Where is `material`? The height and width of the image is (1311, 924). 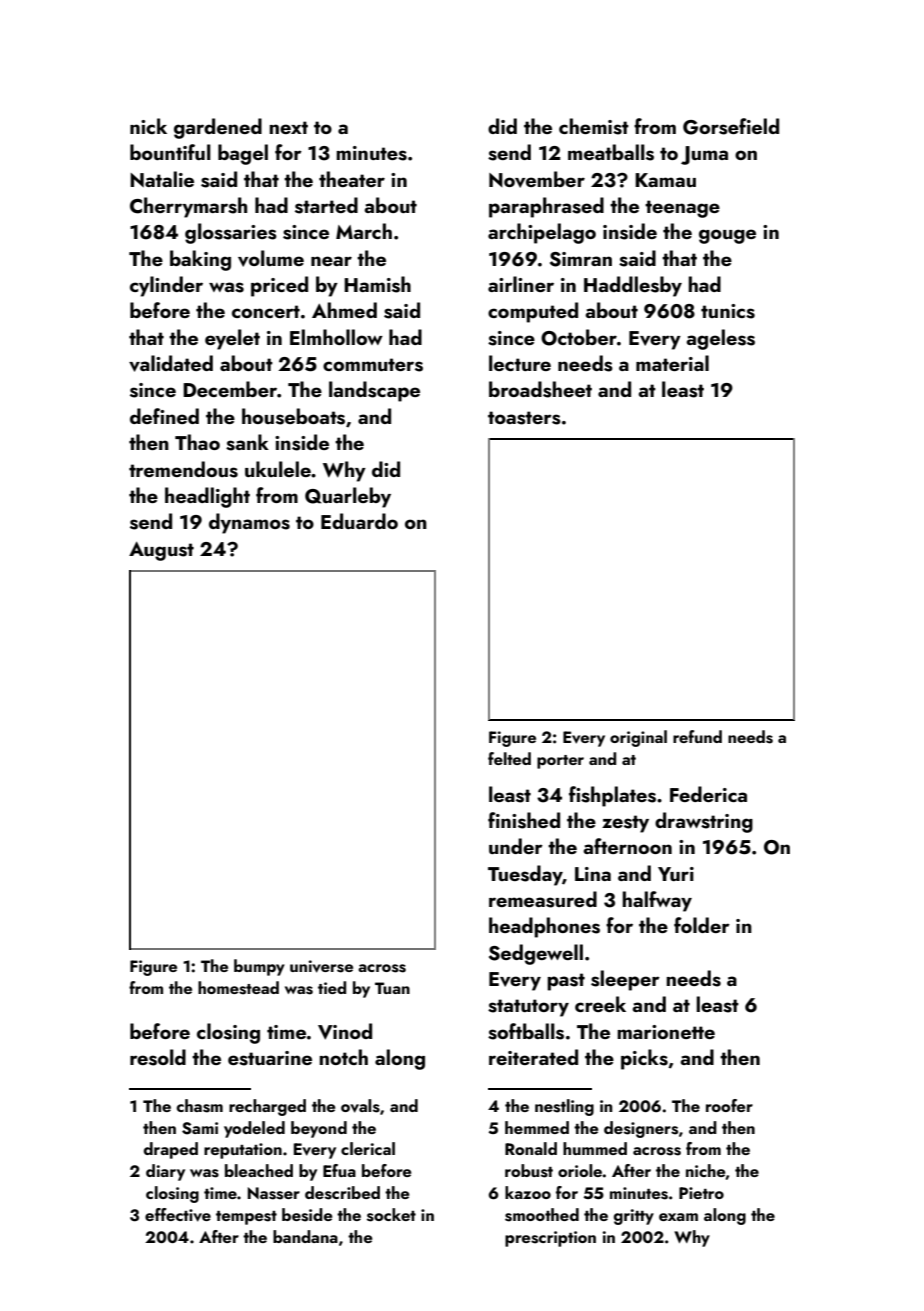 material is located at coordinates (672, 363).
